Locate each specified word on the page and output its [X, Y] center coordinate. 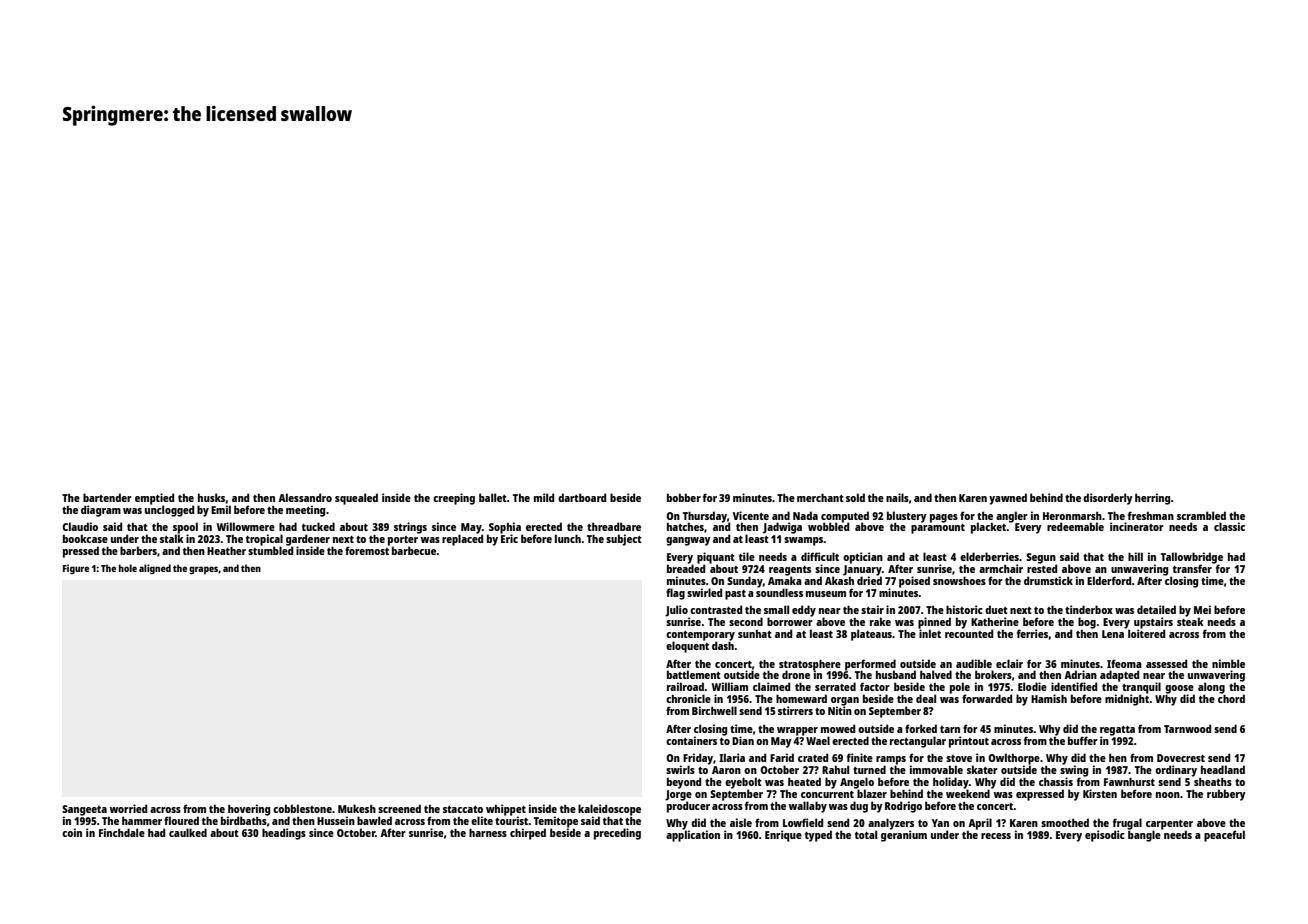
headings [284, 834]
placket [989, 528]
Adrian [1080, 674]
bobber [684, 497]
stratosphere [810, 665]
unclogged [169, 511]
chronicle [688, 698]
